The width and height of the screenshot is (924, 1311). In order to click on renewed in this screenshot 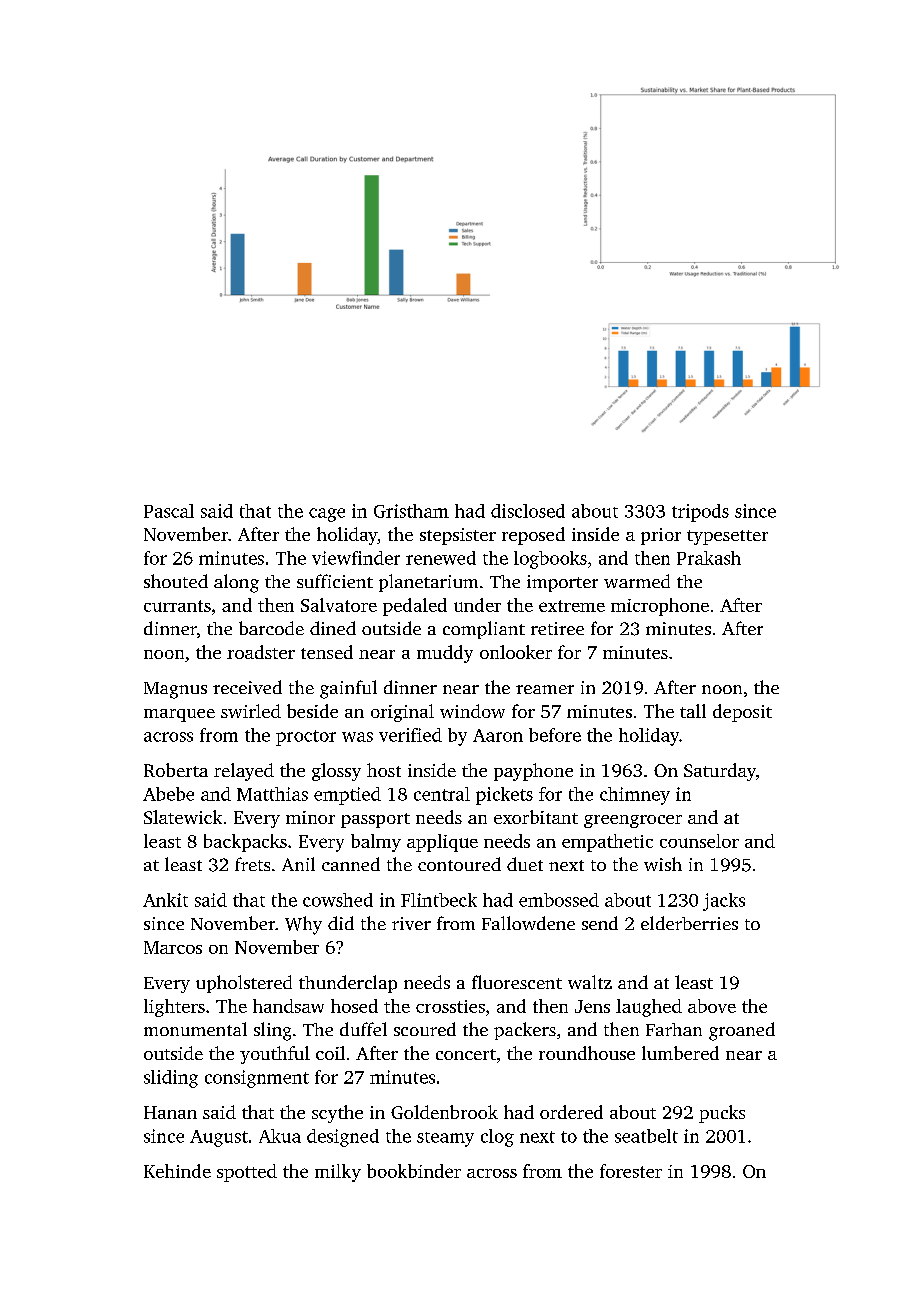, I will do `click(441, 558)`.
